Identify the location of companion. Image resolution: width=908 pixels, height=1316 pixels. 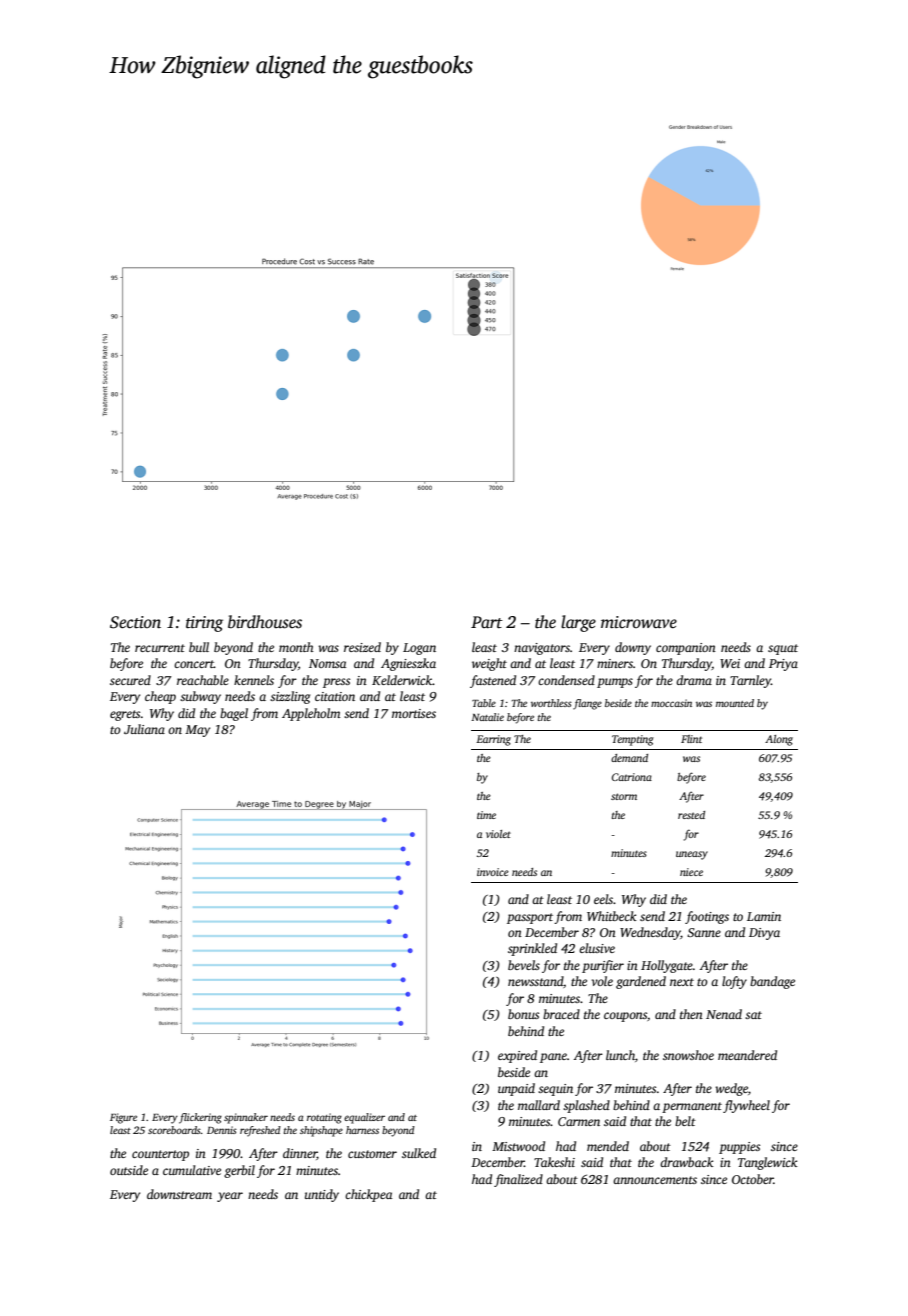
(686, 649).
